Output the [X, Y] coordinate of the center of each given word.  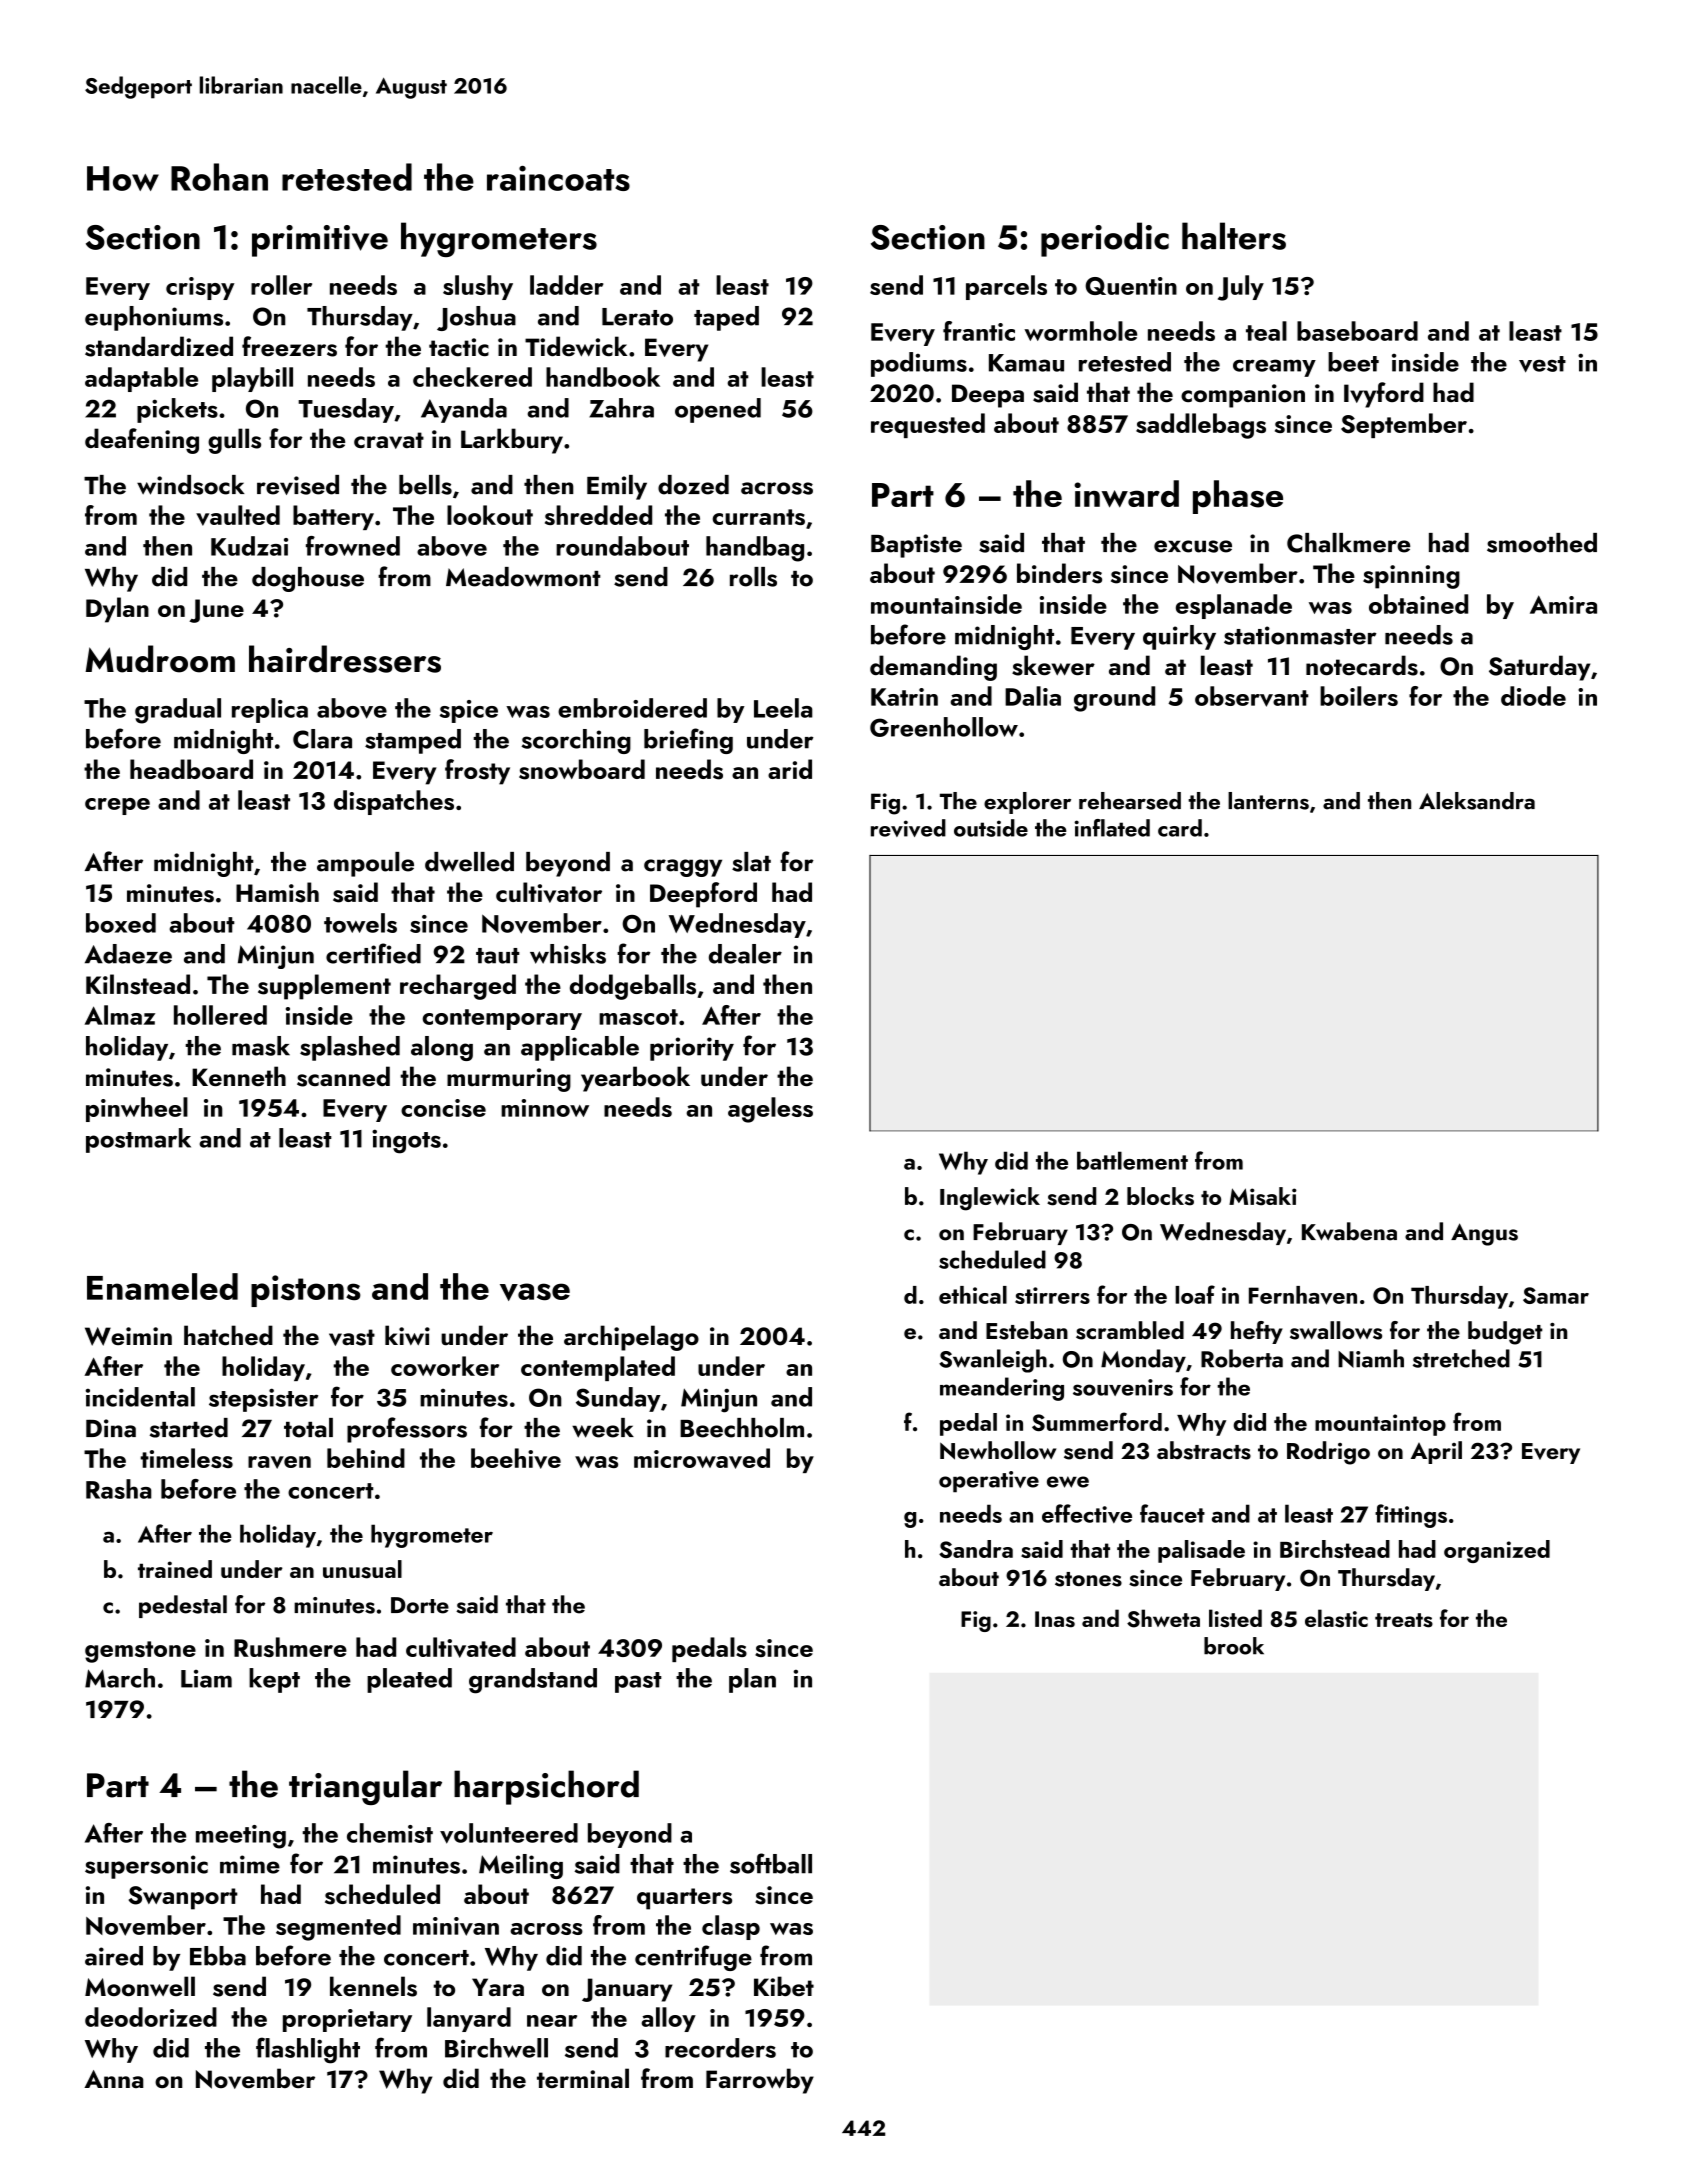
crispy [200, 288]
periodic [1105, 239]
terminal [583, 2078]
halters [1234, 236]
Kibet [784, 1986]
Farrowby [760, 2081]
